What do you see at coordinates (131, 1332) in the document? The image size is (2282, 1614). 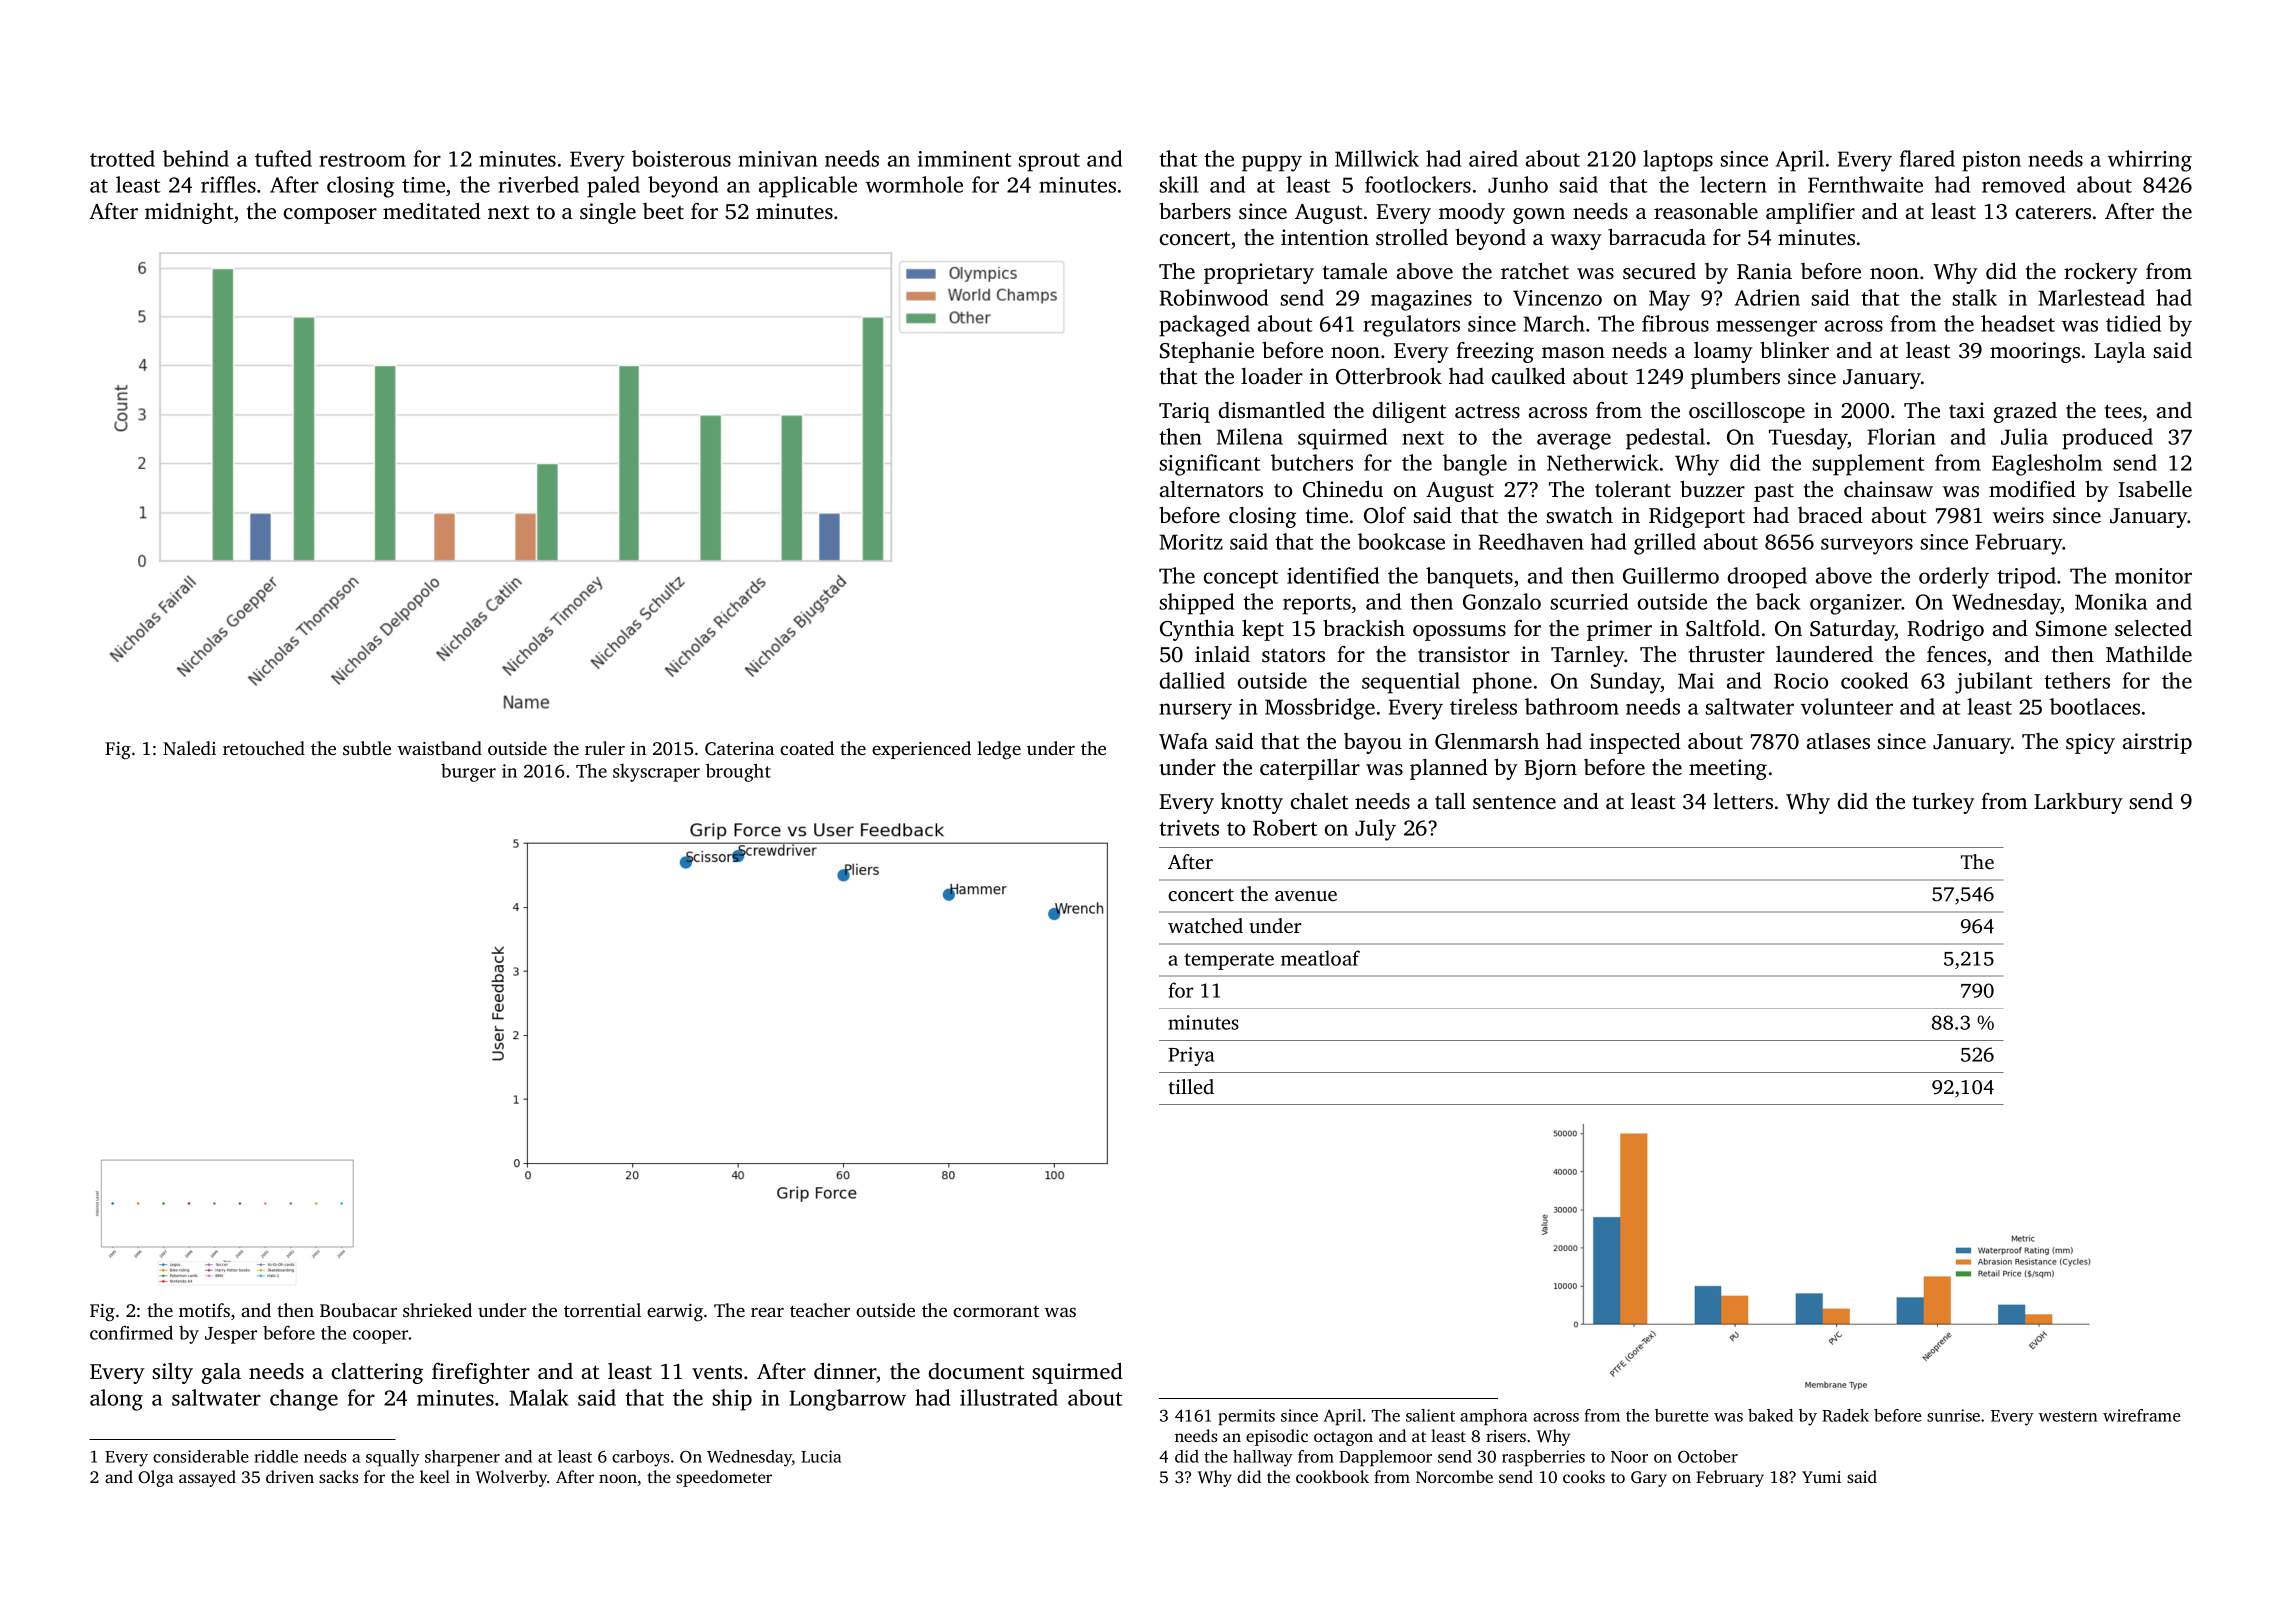 I see `confirmed` at bounding box center [131, 1332].
